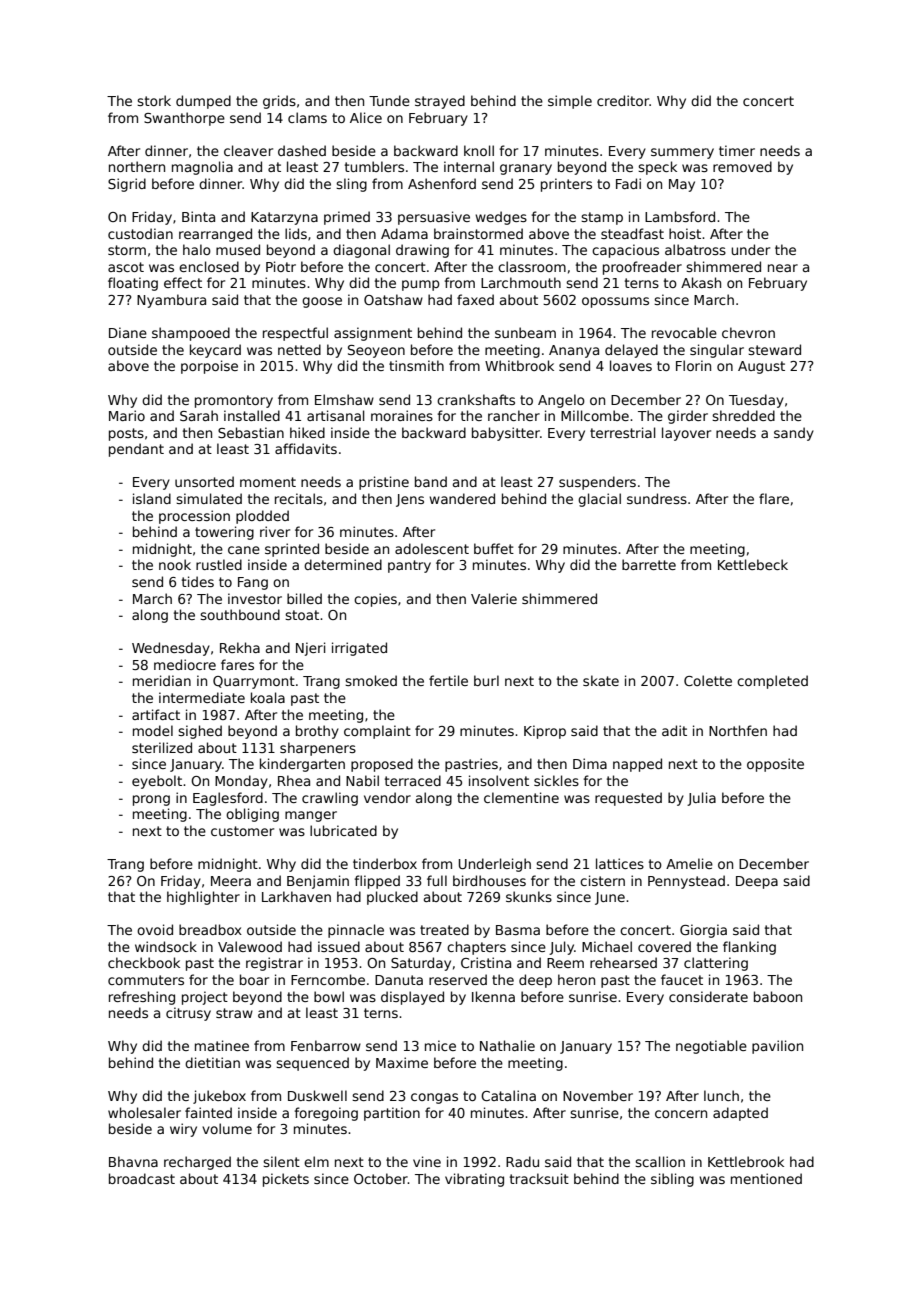 The image size is (924, 1308). What do you see at coordinates (212, 1062) in the image?
I see `dietitian` at bounding box center [212, 1062].
